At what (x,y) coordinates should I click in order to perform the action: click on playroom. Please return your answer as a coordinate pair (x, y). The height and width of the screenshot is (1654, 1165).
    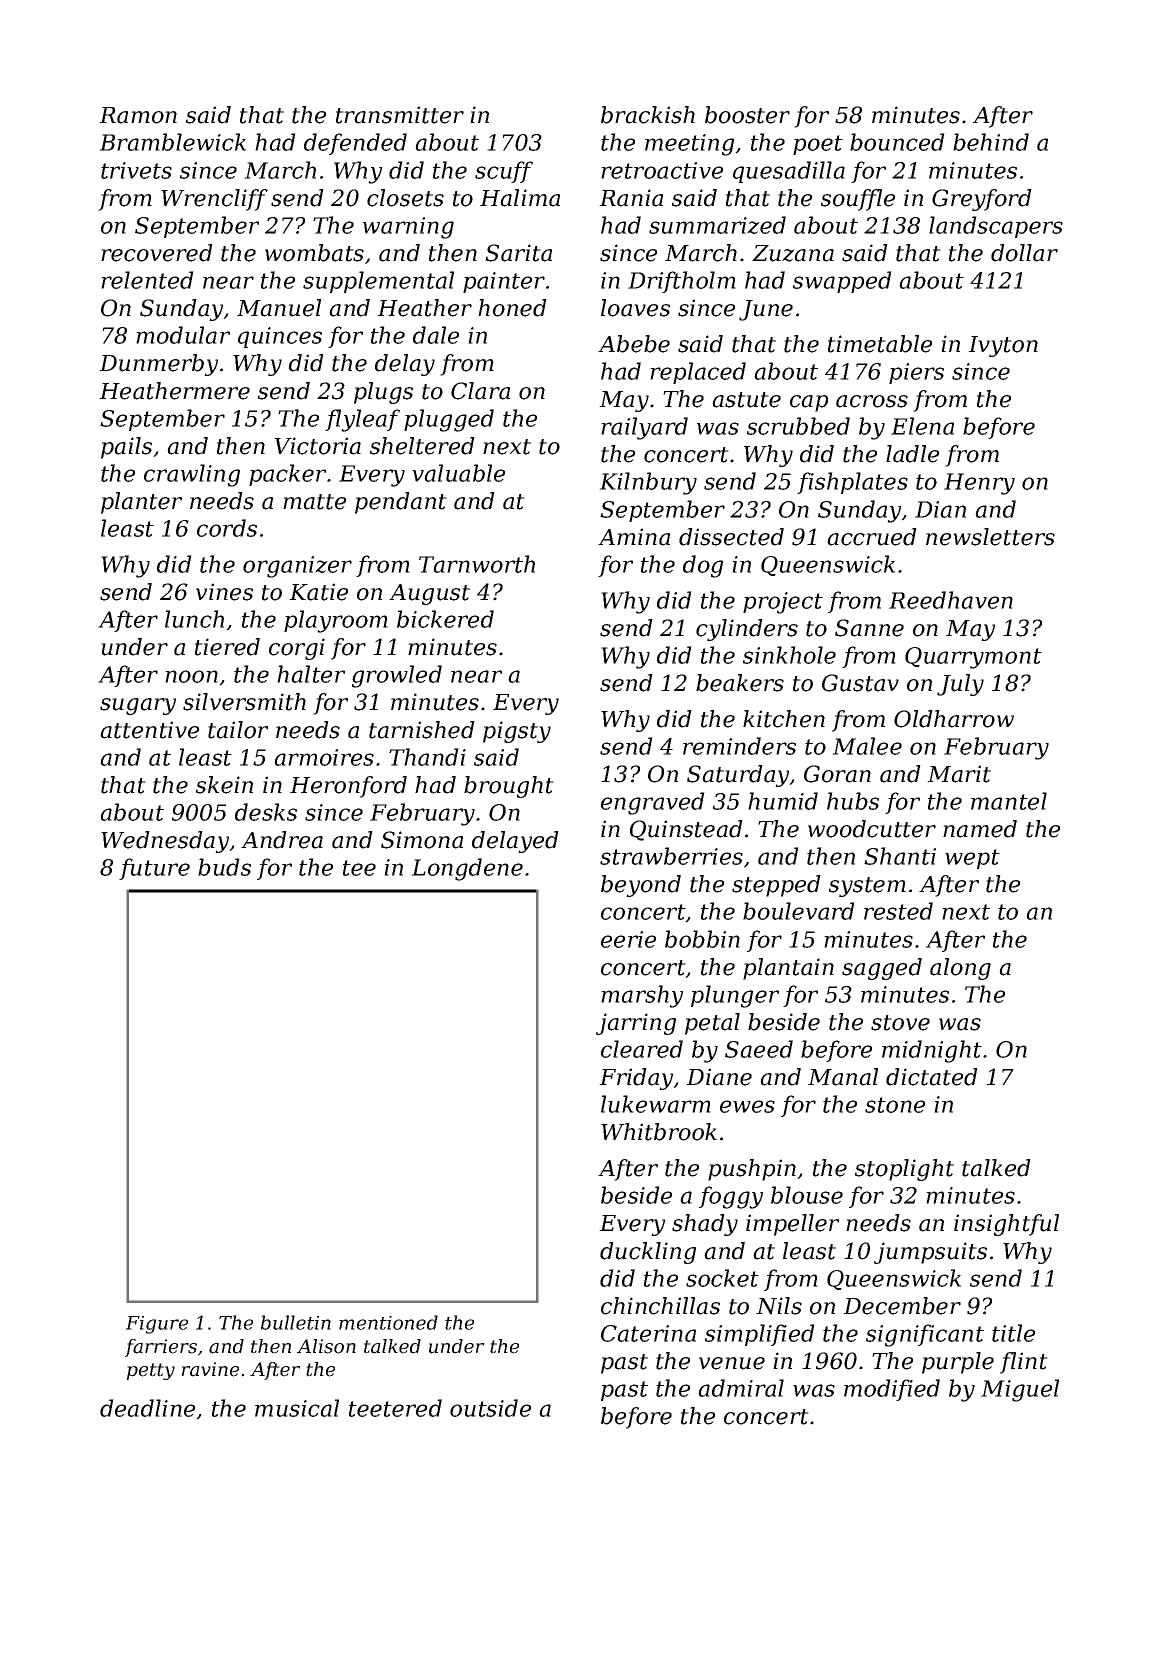
    Looking at the image, I should click on (336, 621).
